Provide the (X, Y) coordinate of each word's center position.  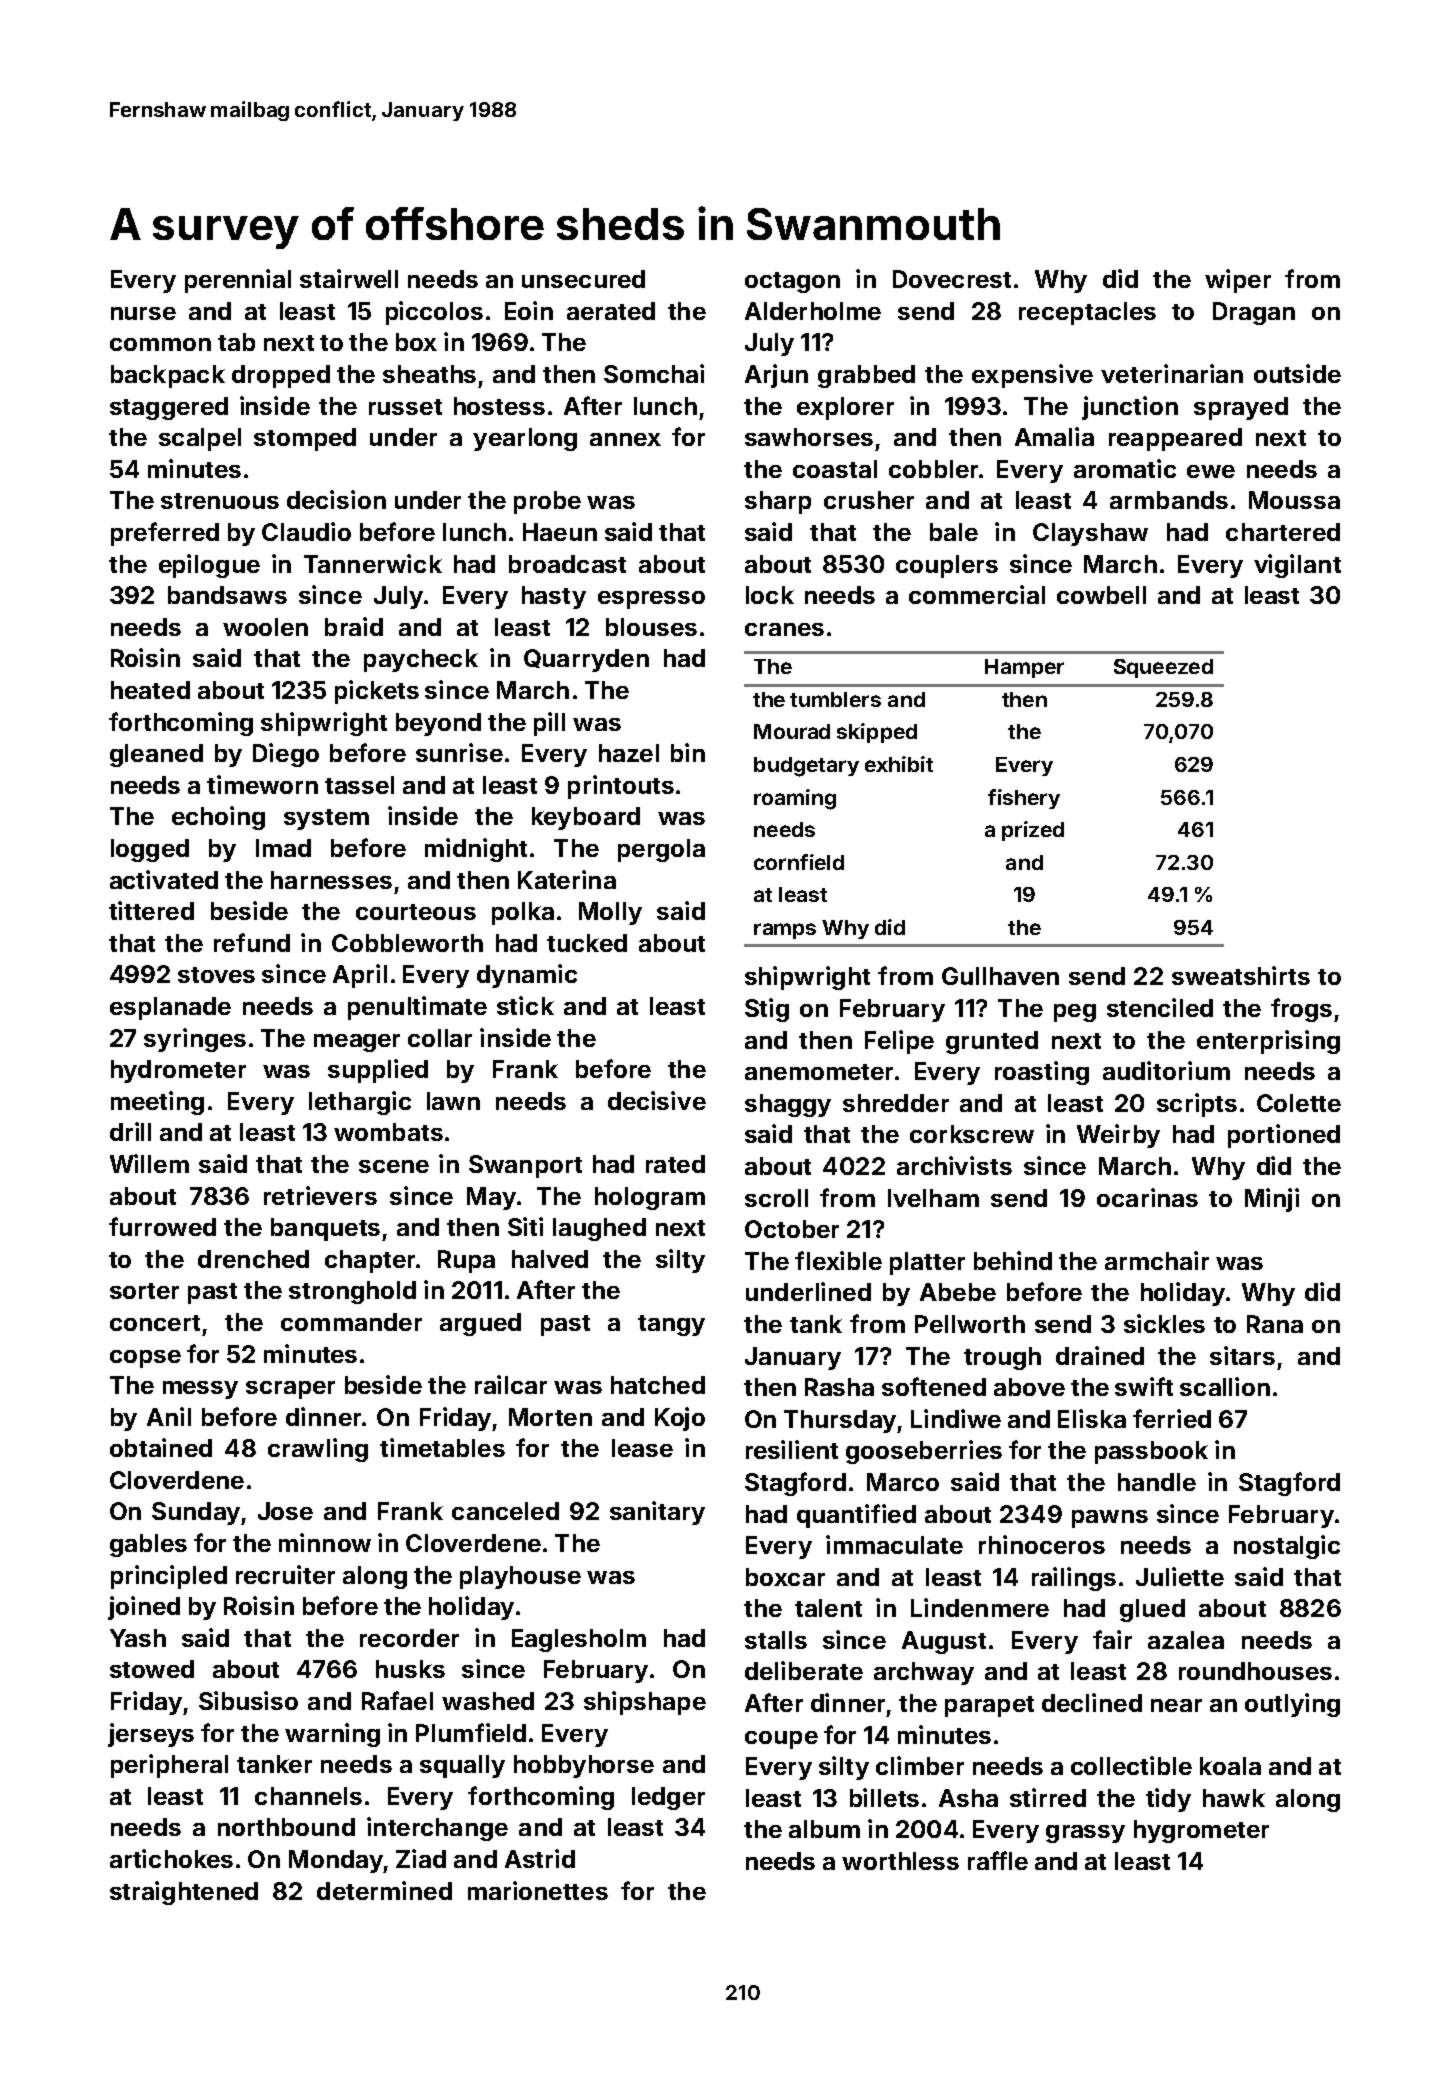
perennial (238, 281)
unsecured (583, 279)
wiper (1238, 281)
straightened (184, 1893)
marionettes (538, 1890)
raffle (998, 1860)
